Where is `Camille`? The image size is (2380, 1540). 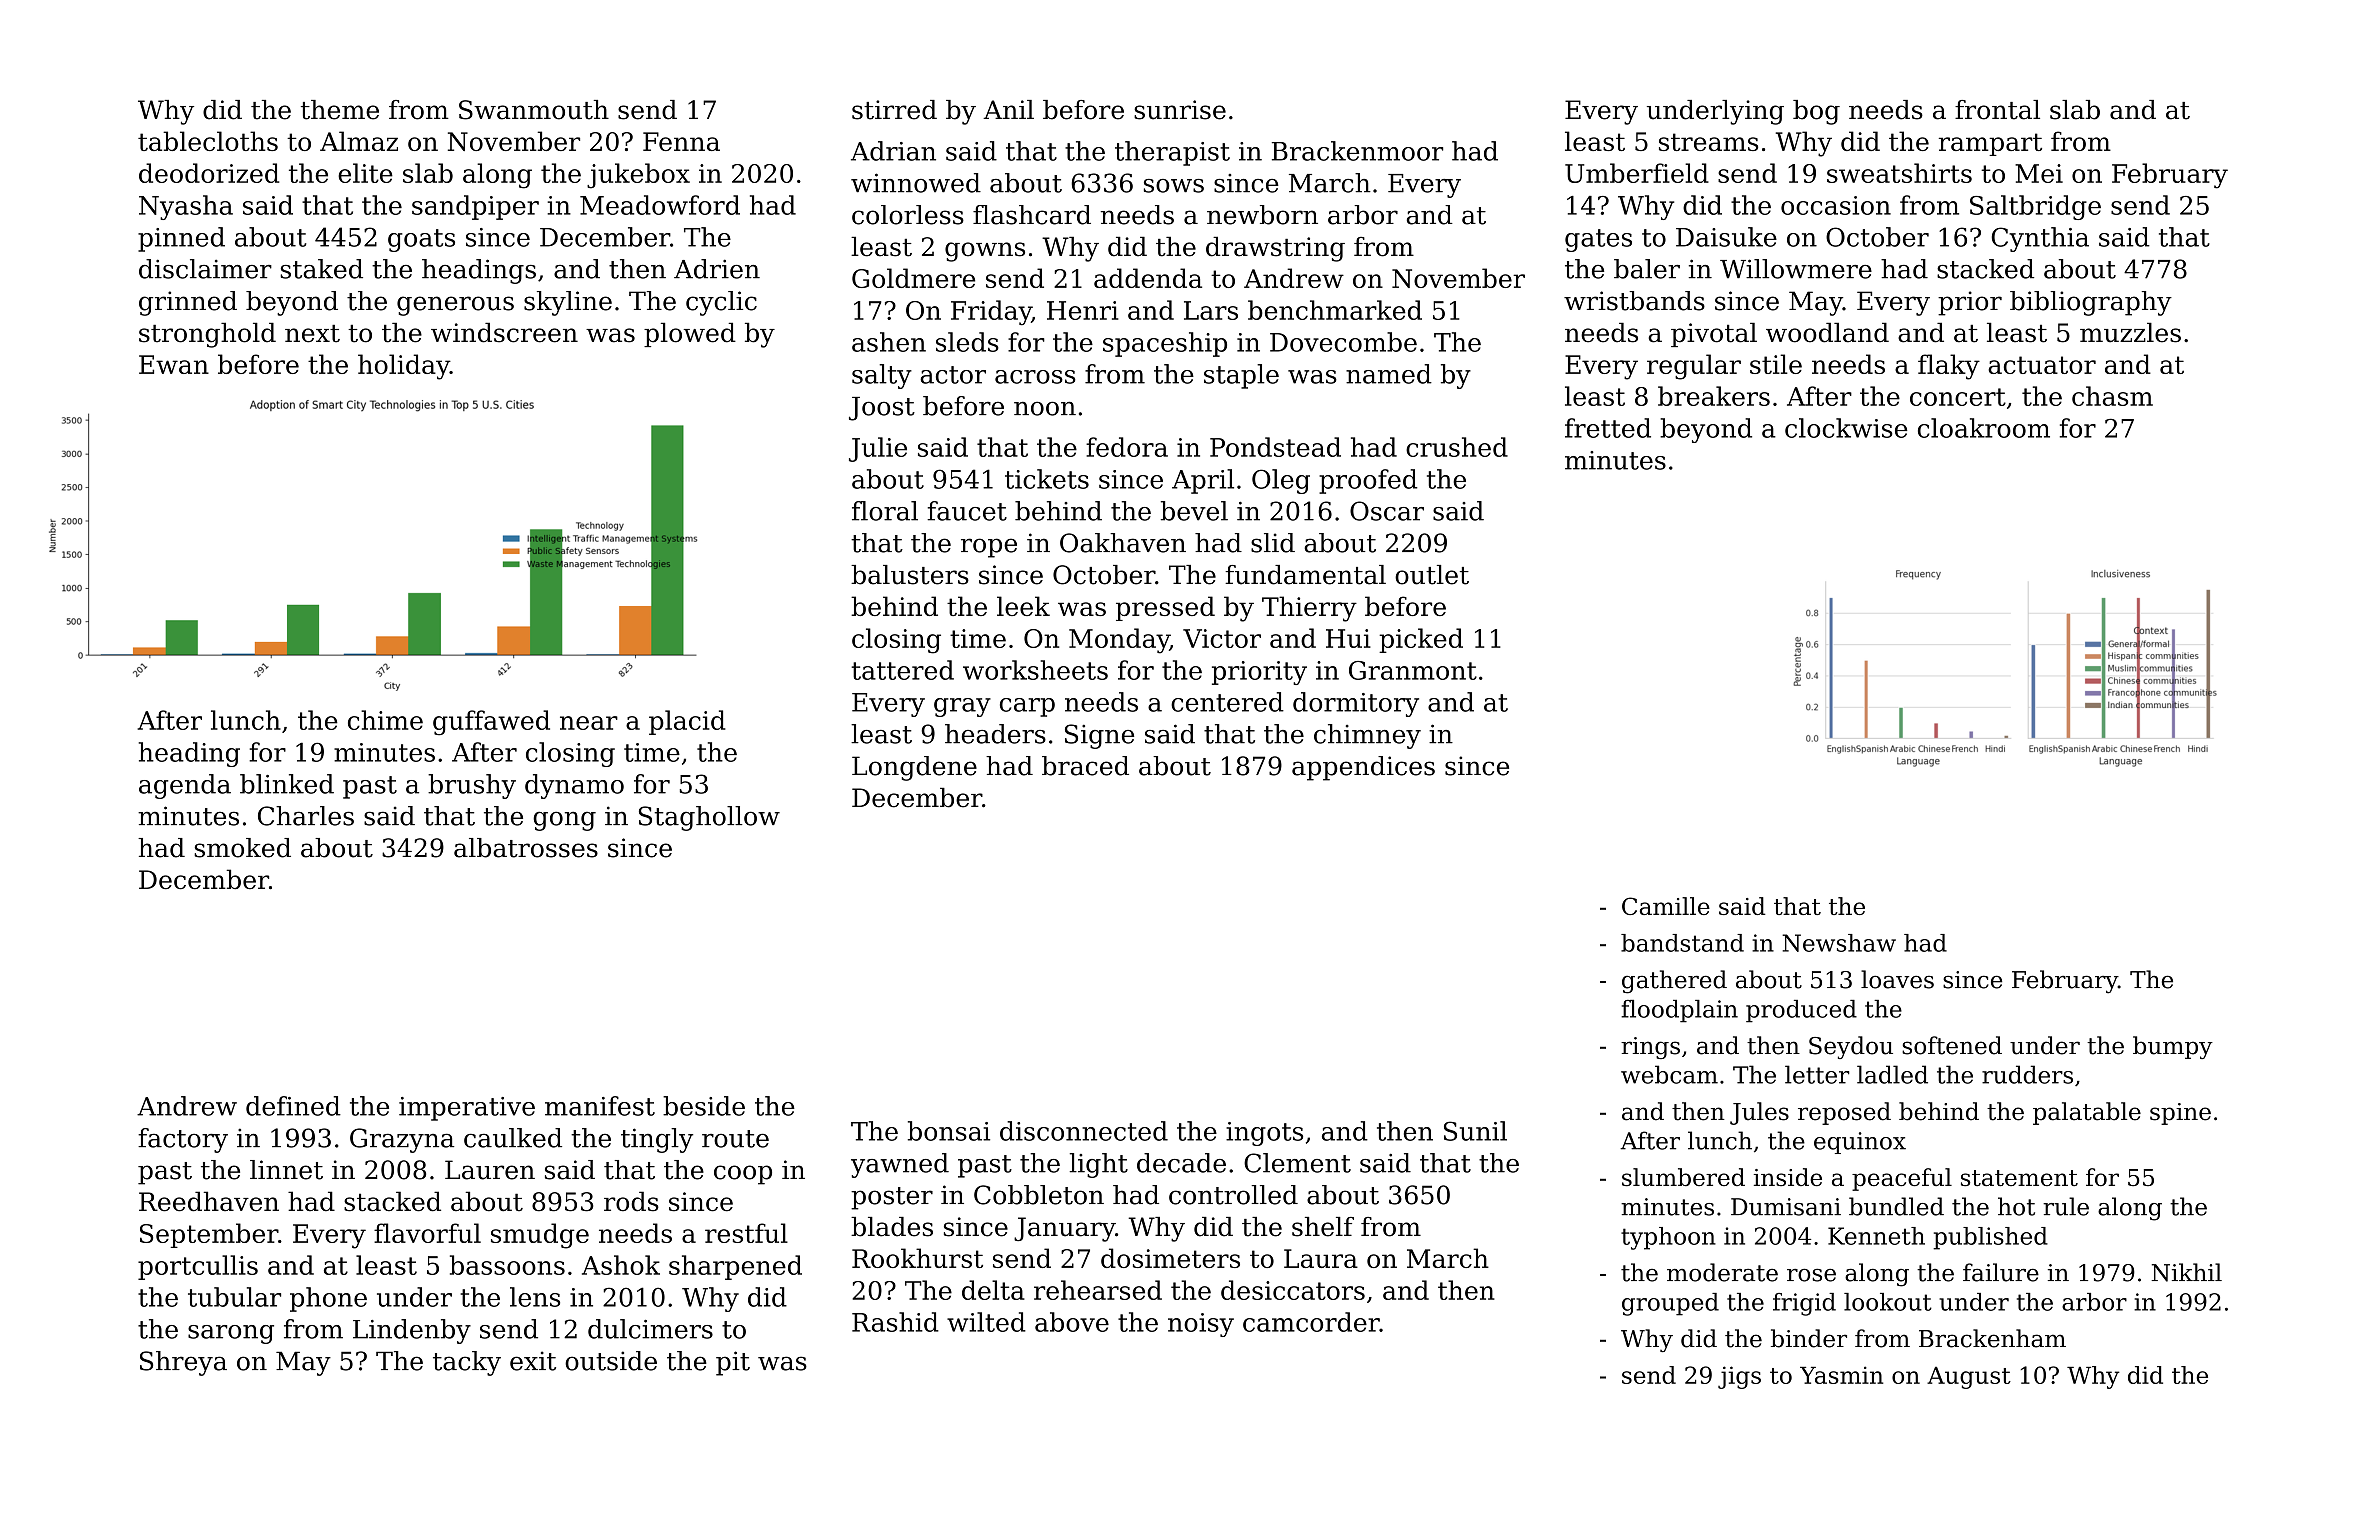 Camille is located at coordinates (1666, 906).
